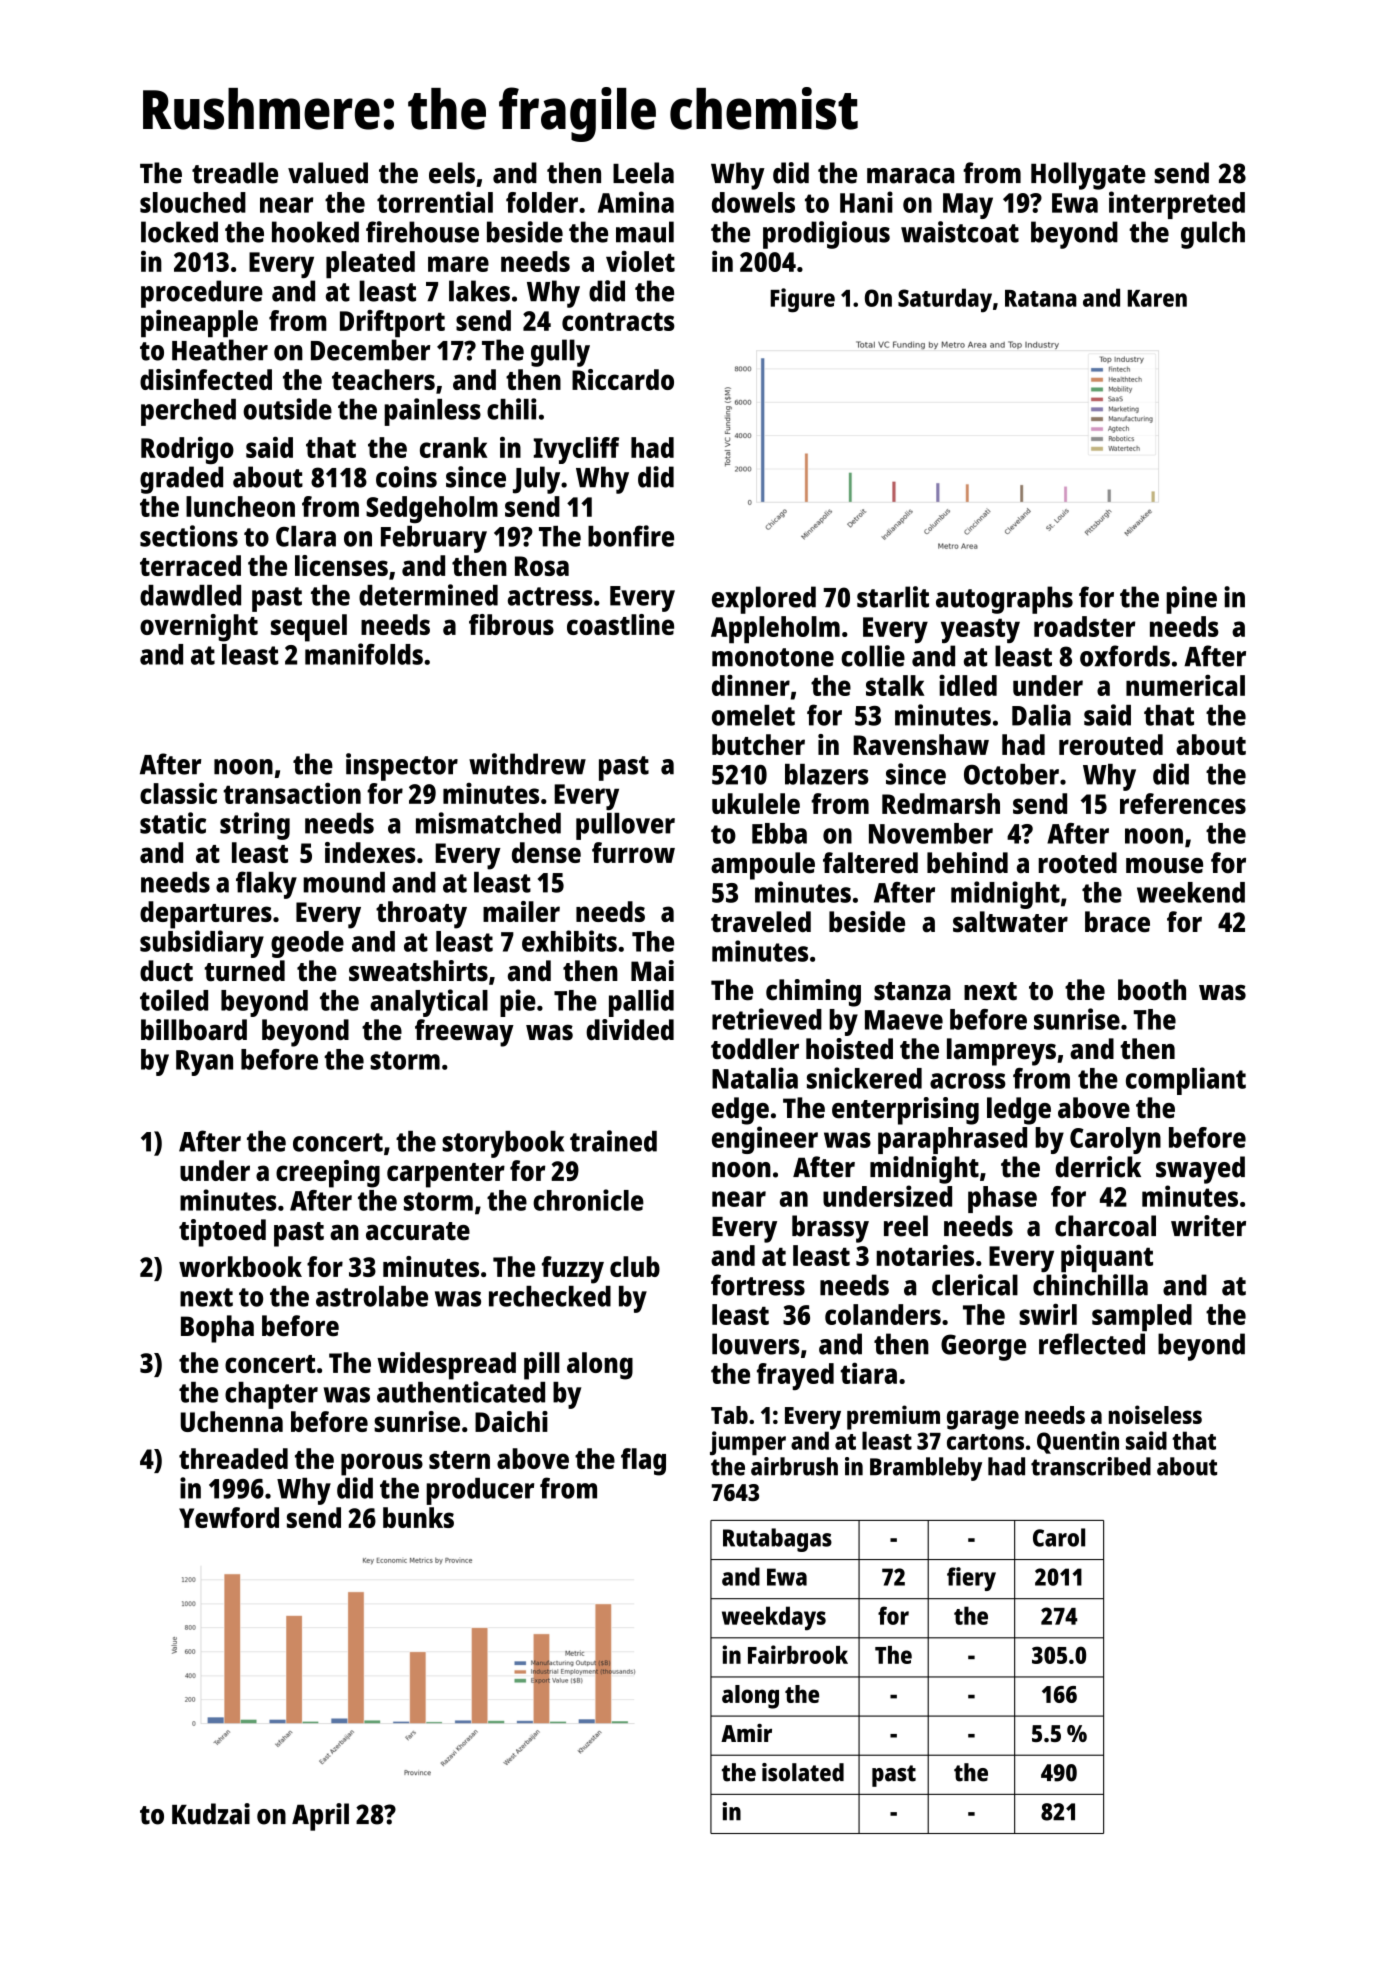  Describe the element at coordinates (211, 1814) in the document. I see `Kudzai` at that location.
